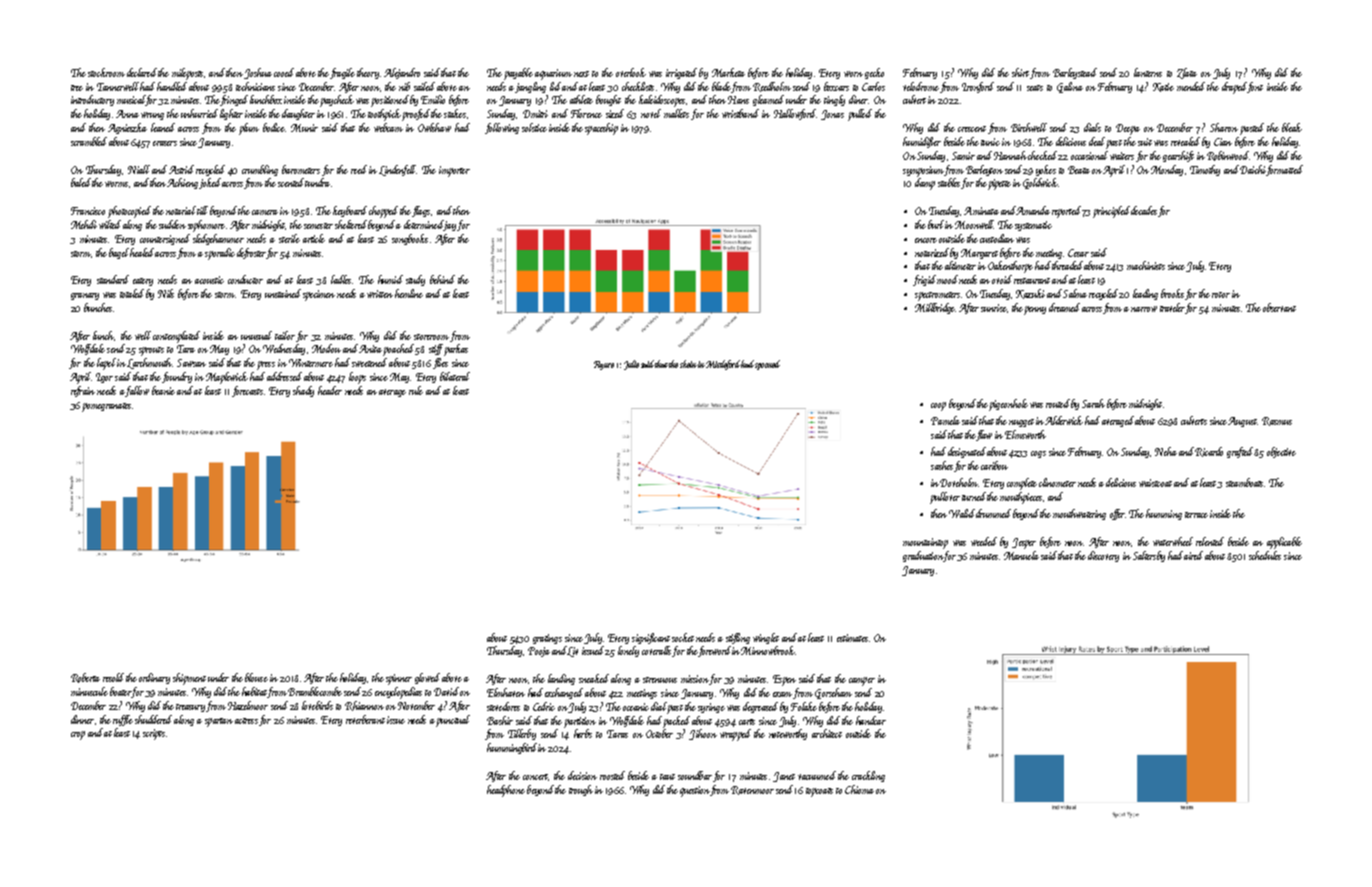 The height and width of the screenshot is (887, 1372). Describe the element at coordinates (874, 73) in the screenshot. I see `gecko` at that location.
